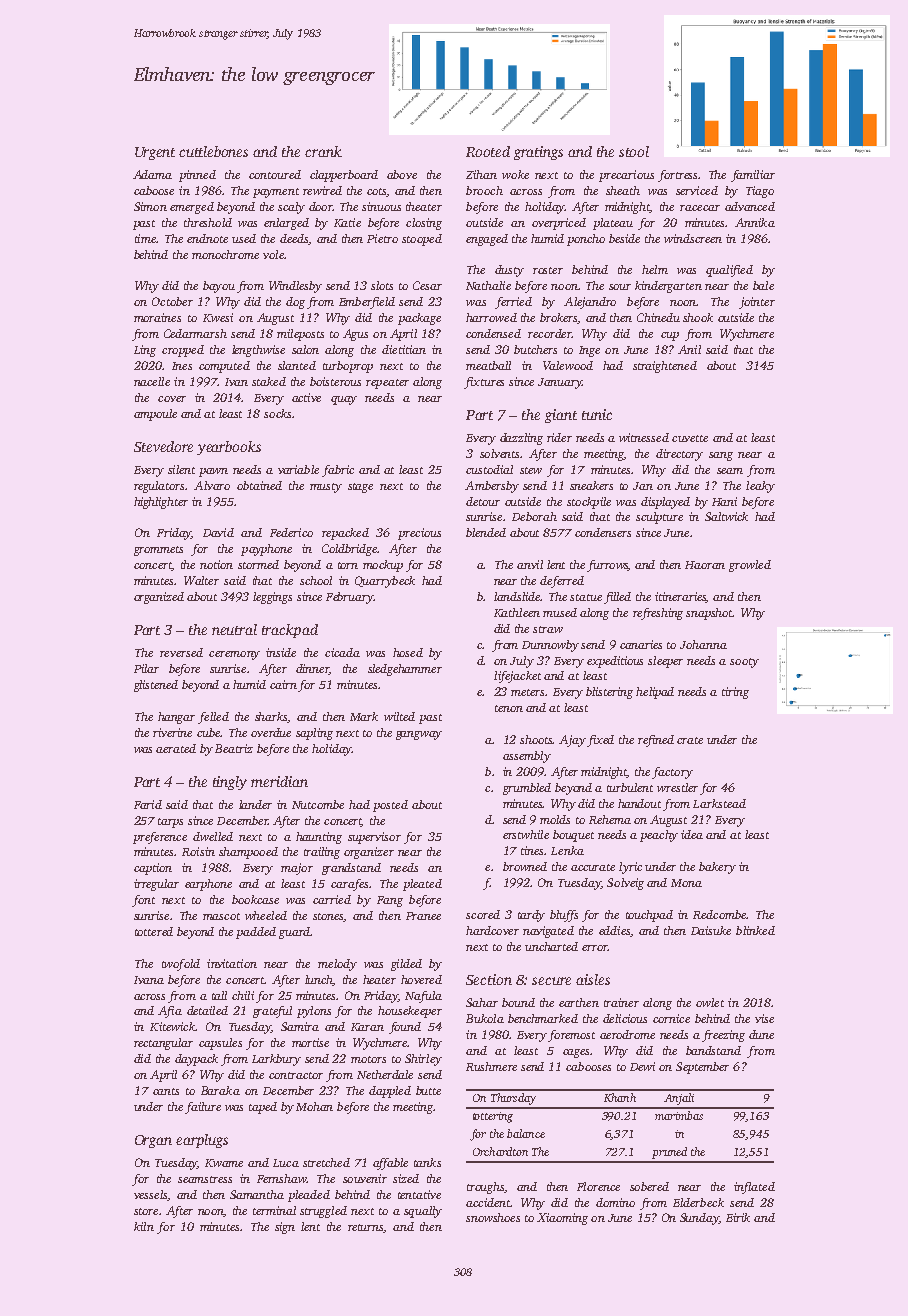 This page has width=908, height=1316. I want to click on sang, so click(721, 456).
